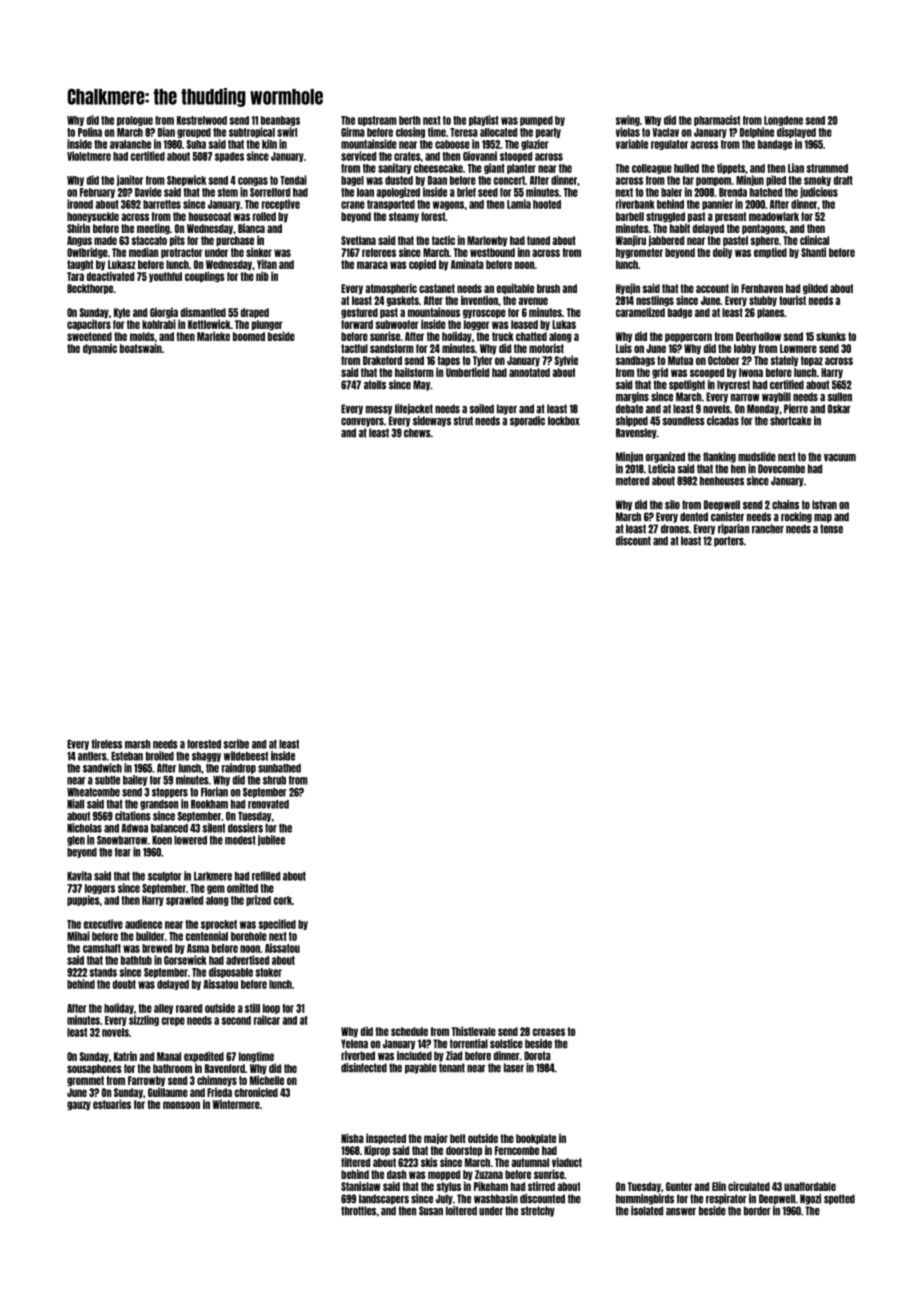 The height and width of the page is (1308, 924). What do you see at coordinates (100, 348) in the page?
I see `dynamic` at bounding box center [100, 348].
